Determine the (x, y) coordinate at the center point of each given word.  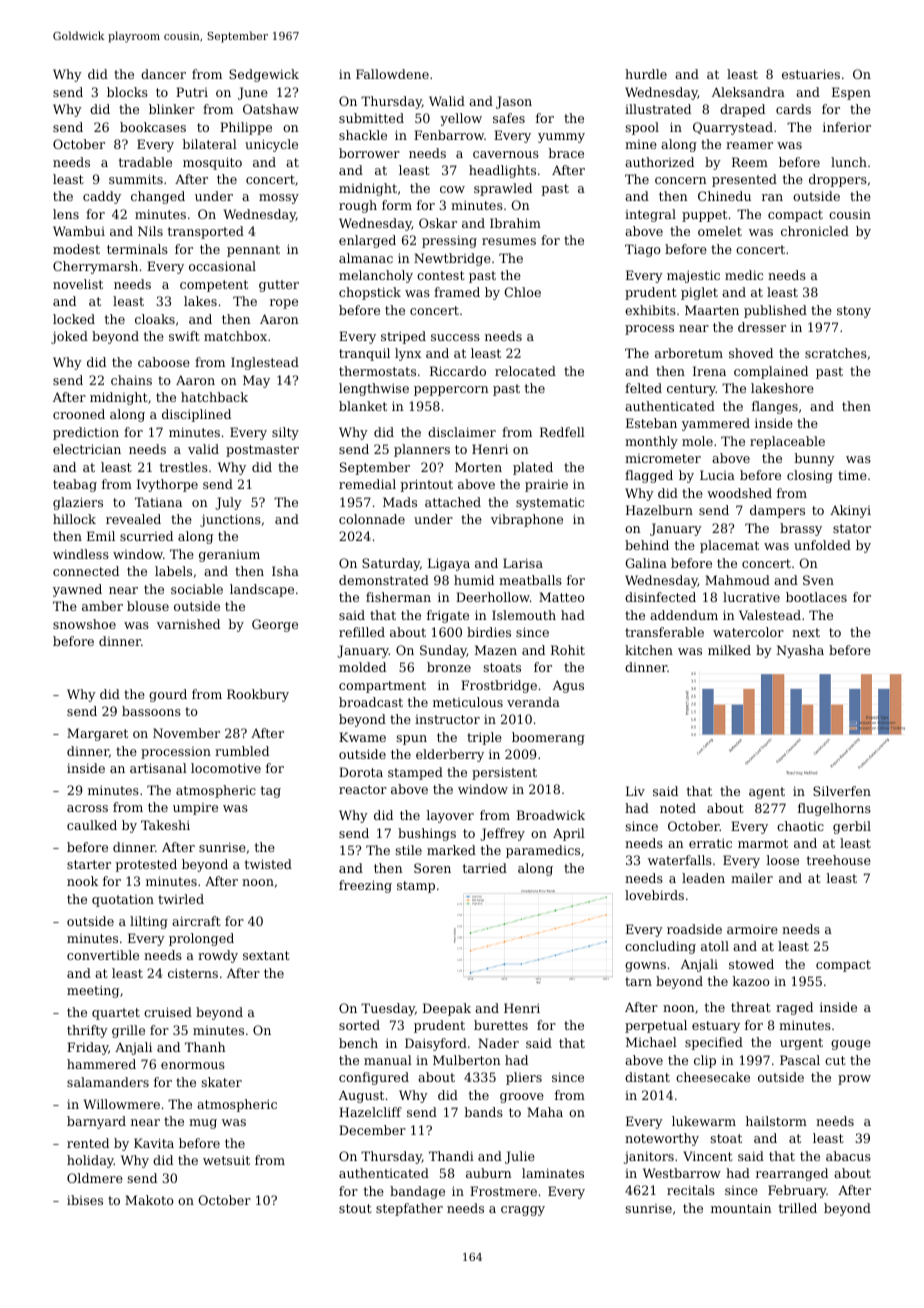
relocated (525, 371)
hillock (74, 519)
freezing (365, 886)
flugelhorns (834, 809)
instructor (447, 719)
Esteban (651, 423)
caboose (164, 362)
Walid (447, 101)
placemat (729, 546)
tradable (145, 162)
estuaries (811, 74)
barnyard (96, 1122)
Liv (635, 791)
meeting (93, 992)
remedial (367, 484)
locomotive (226, 768)
